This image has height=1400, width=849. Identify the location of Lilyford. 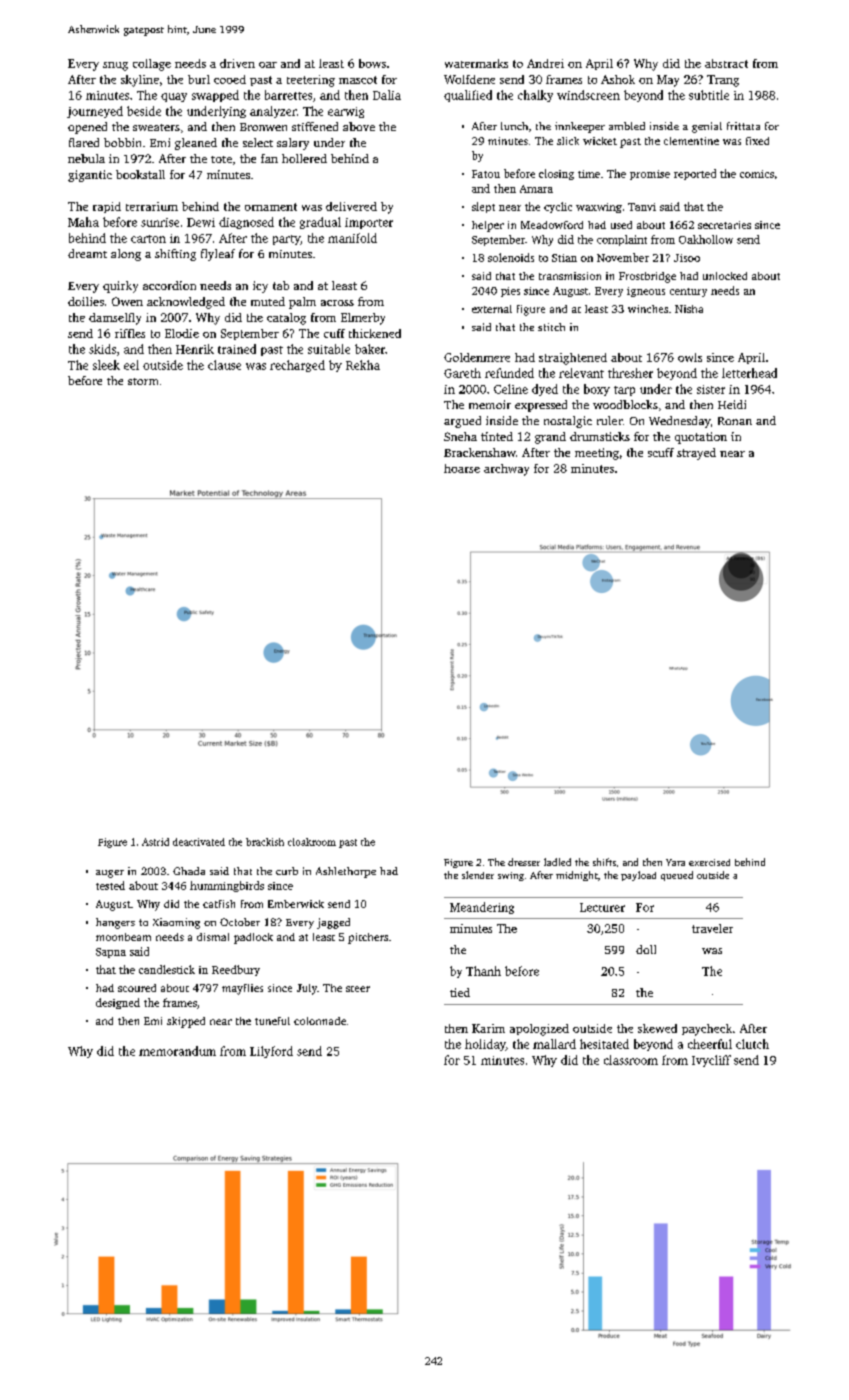
(271, 1052).
